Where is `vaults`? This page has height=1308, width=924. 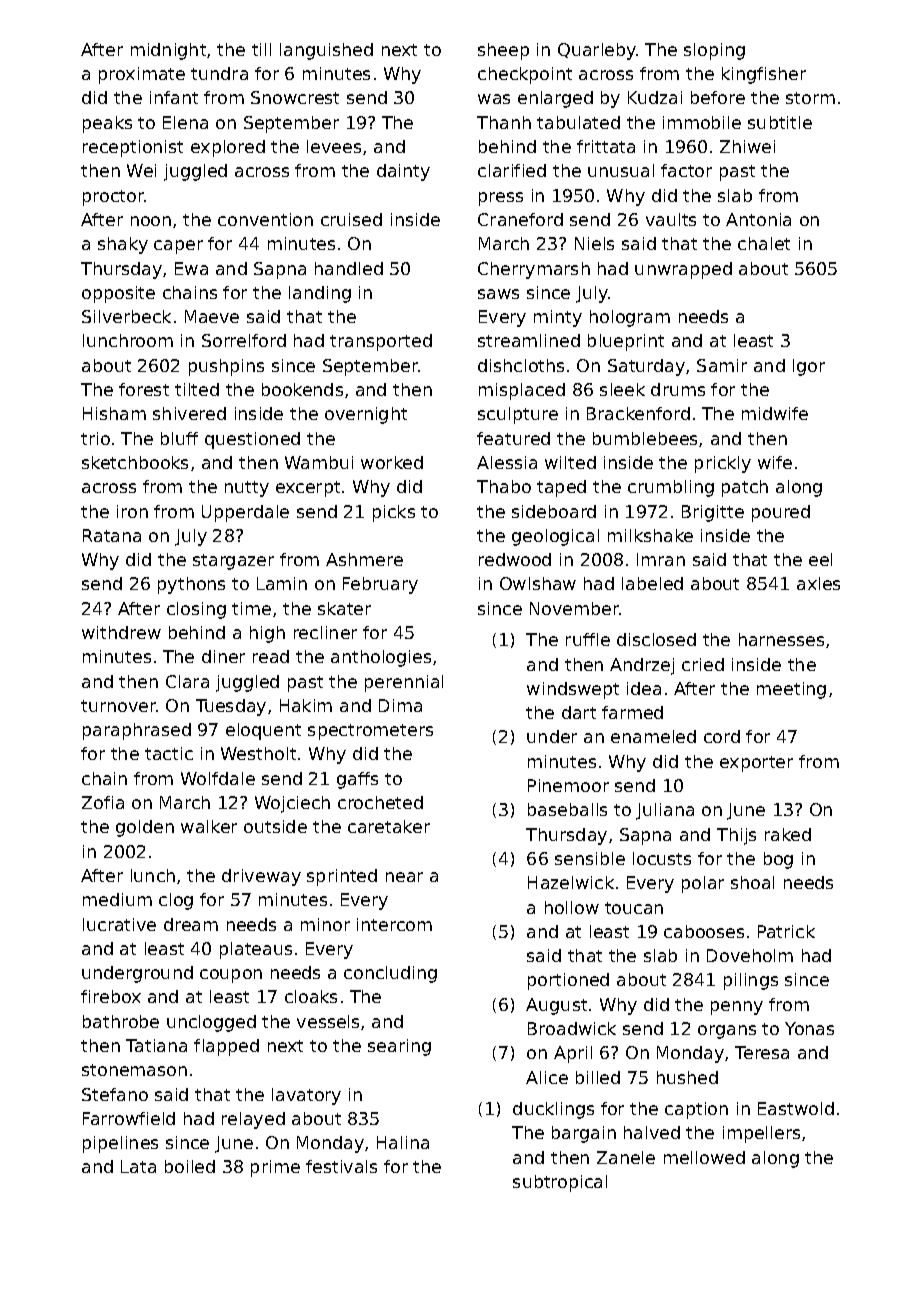
vaults is located at coordinates (671, 219).
